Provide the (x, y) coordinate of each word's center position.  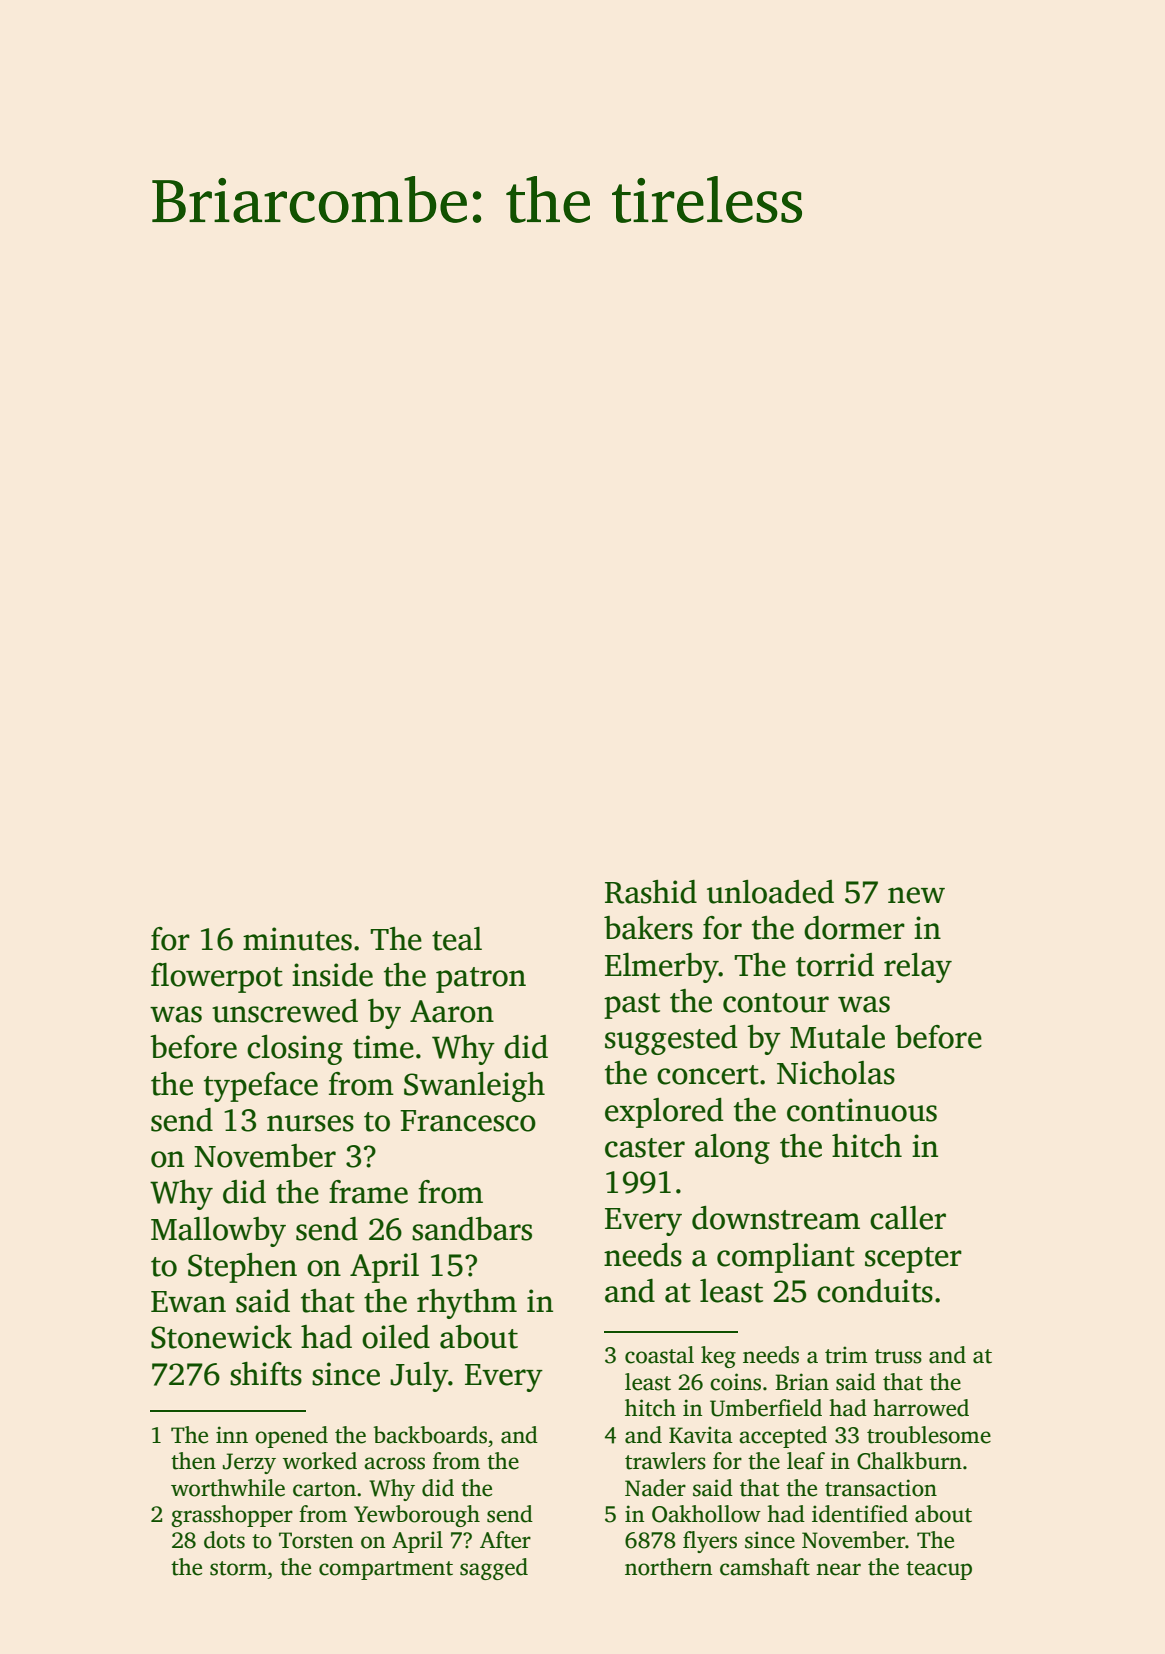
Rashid (651, 892)
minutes (297, 939)
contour (776, 1003)
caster (645, 1148)
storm (238, 1568)
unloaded (770, 892)
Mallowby (218, 1232)
